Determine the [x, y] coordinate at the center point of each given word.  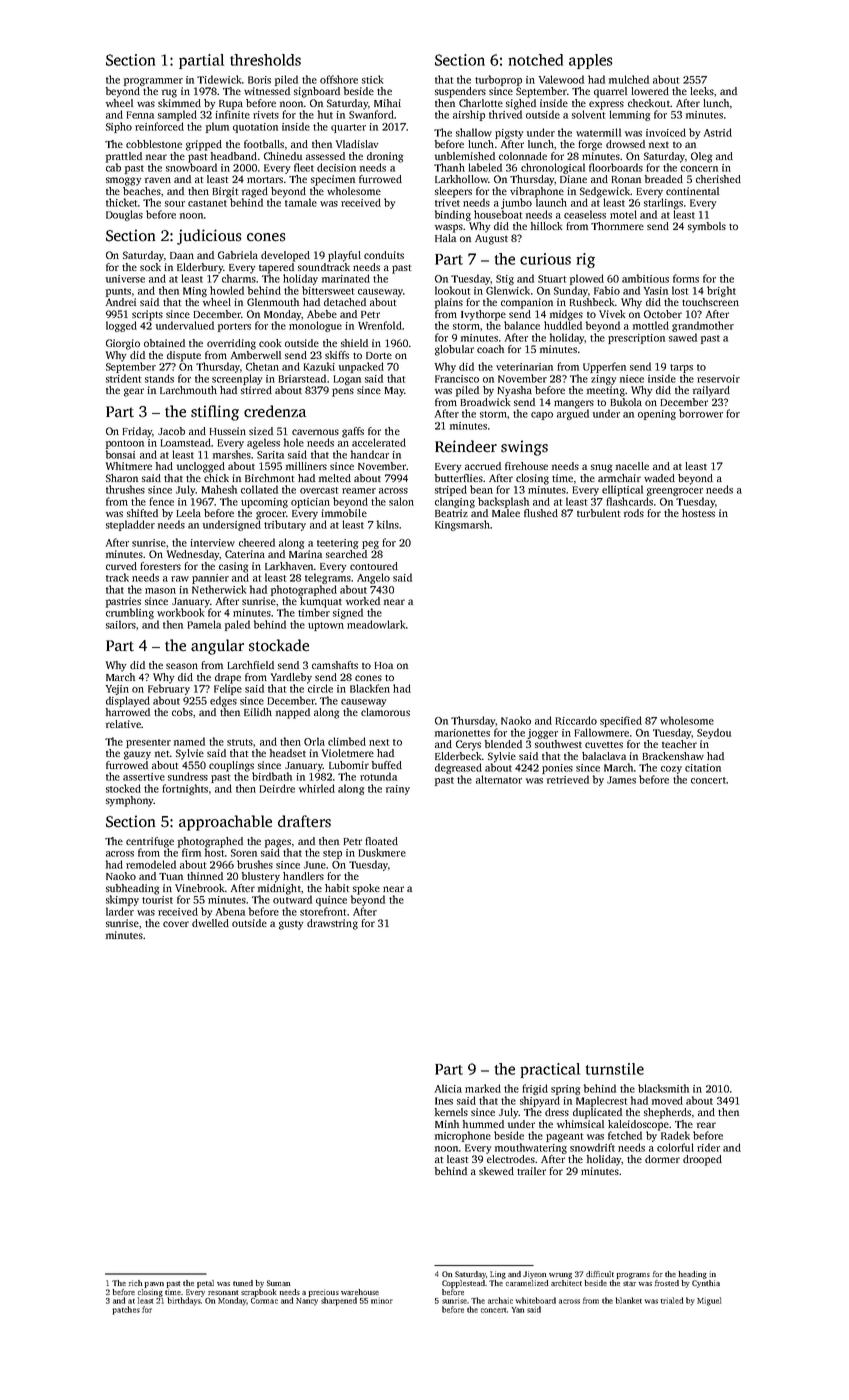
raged [255, 192]
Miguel [709, 1301]
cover [176, 924]
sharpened [339, 1301]
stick [372, 79]
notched [536, 60]
